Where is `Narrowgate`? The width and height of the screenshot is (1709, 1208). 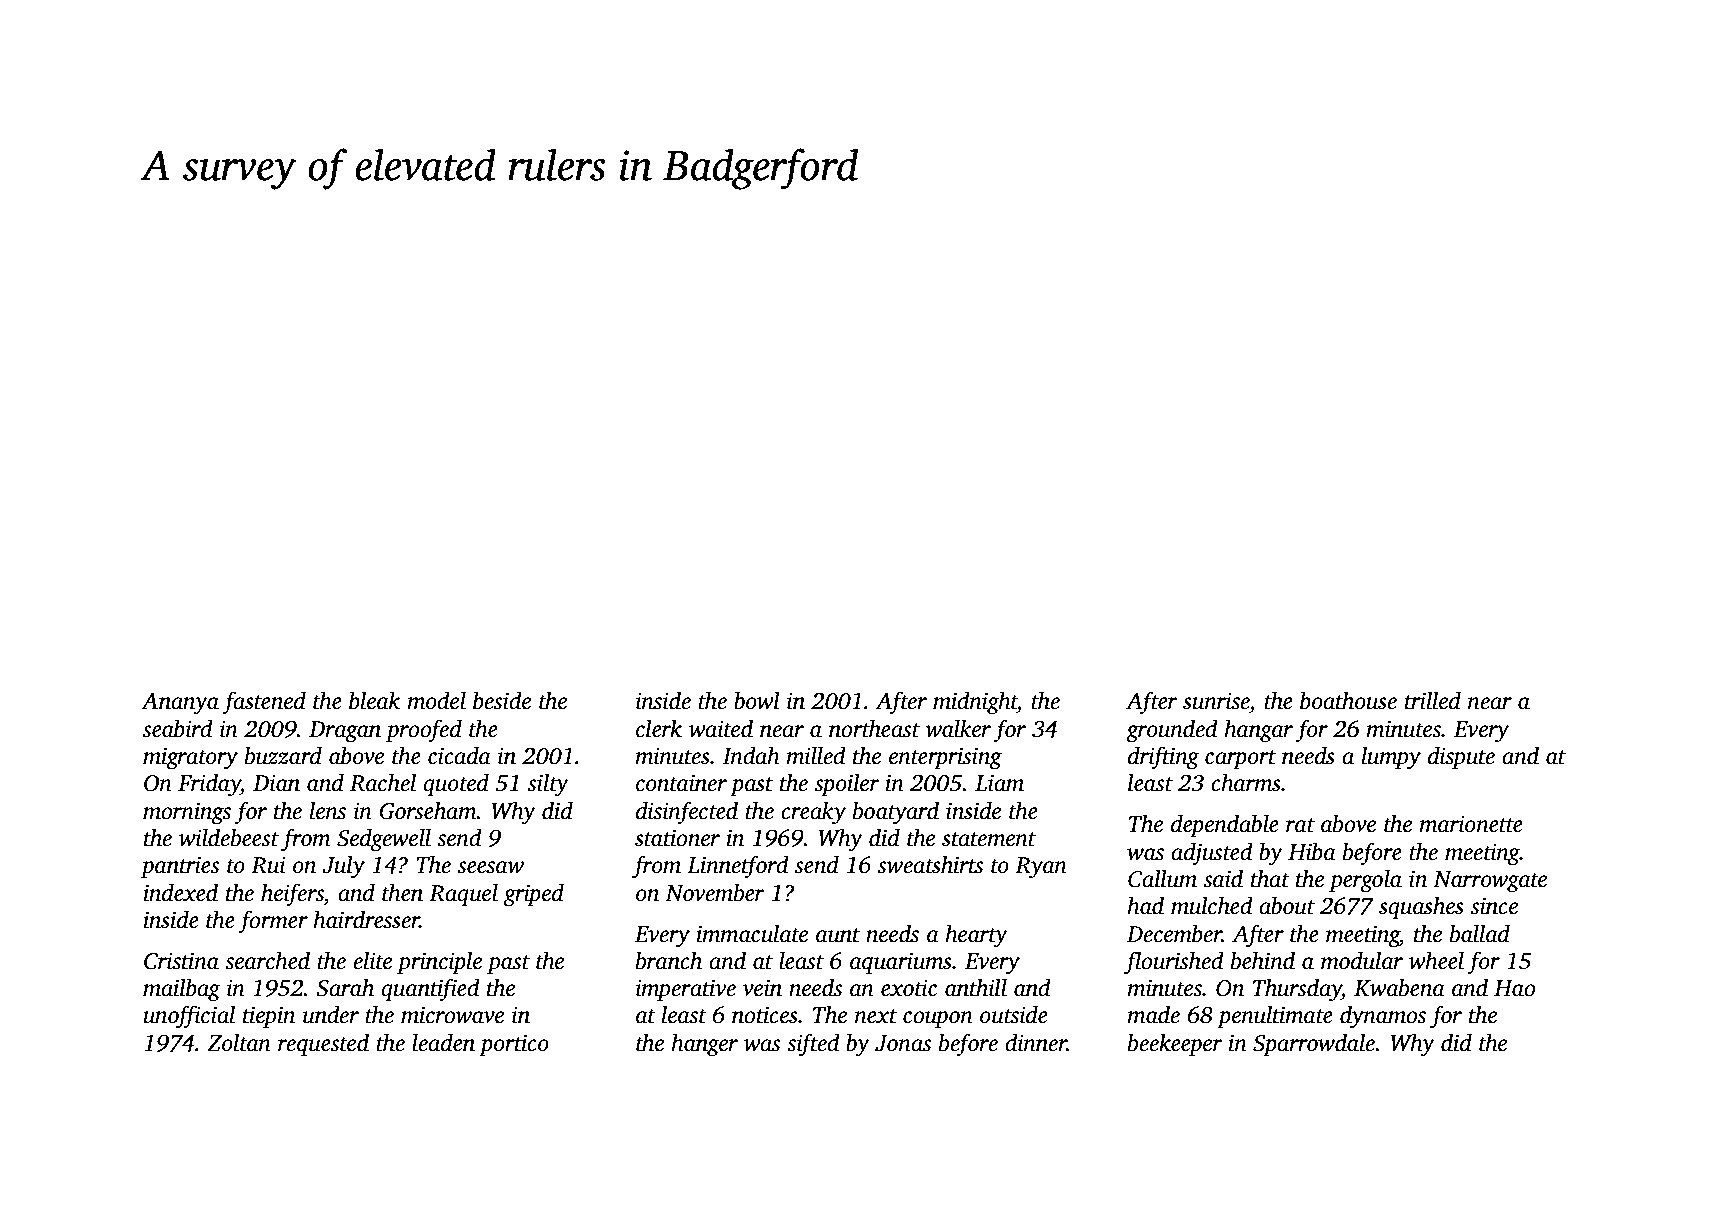 Narrowgate is located at coordinates (1490, 882).
